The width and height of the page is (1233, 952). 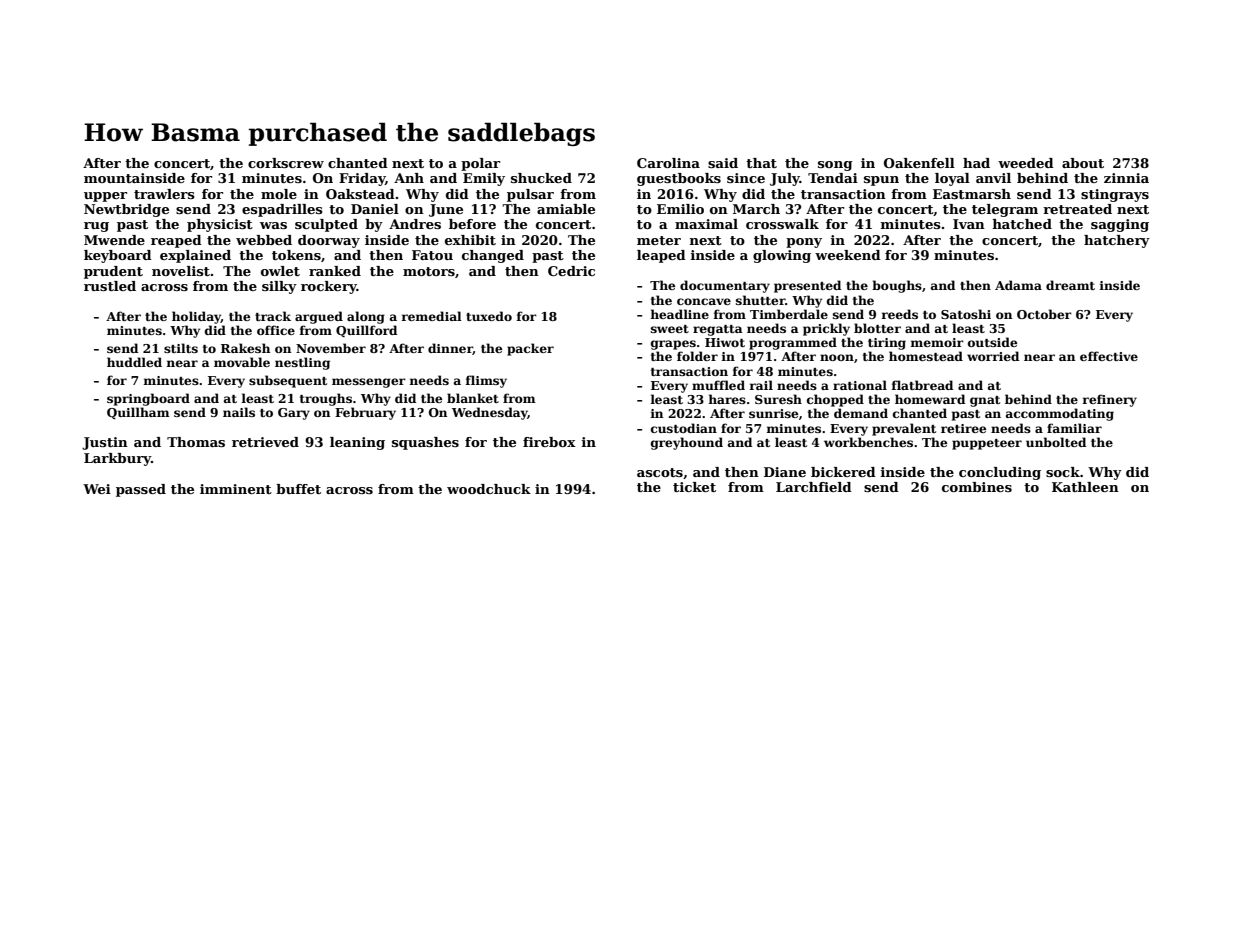 What do you see at coordinates (164, 194) in the page?
I see `trawlers` at bounding box center [164, 194].
